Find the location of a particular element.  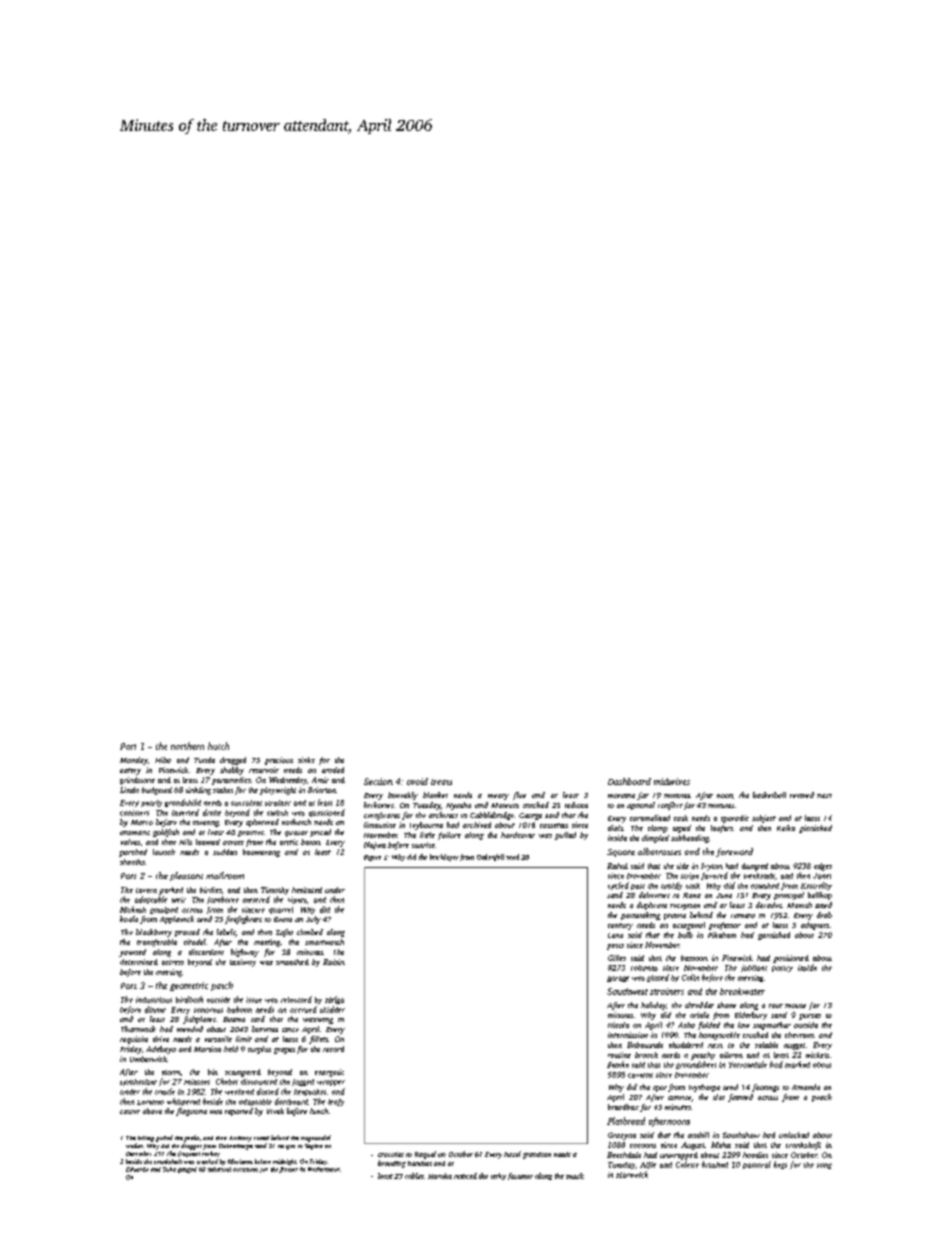

revived is located at coordinates (802, 795).
